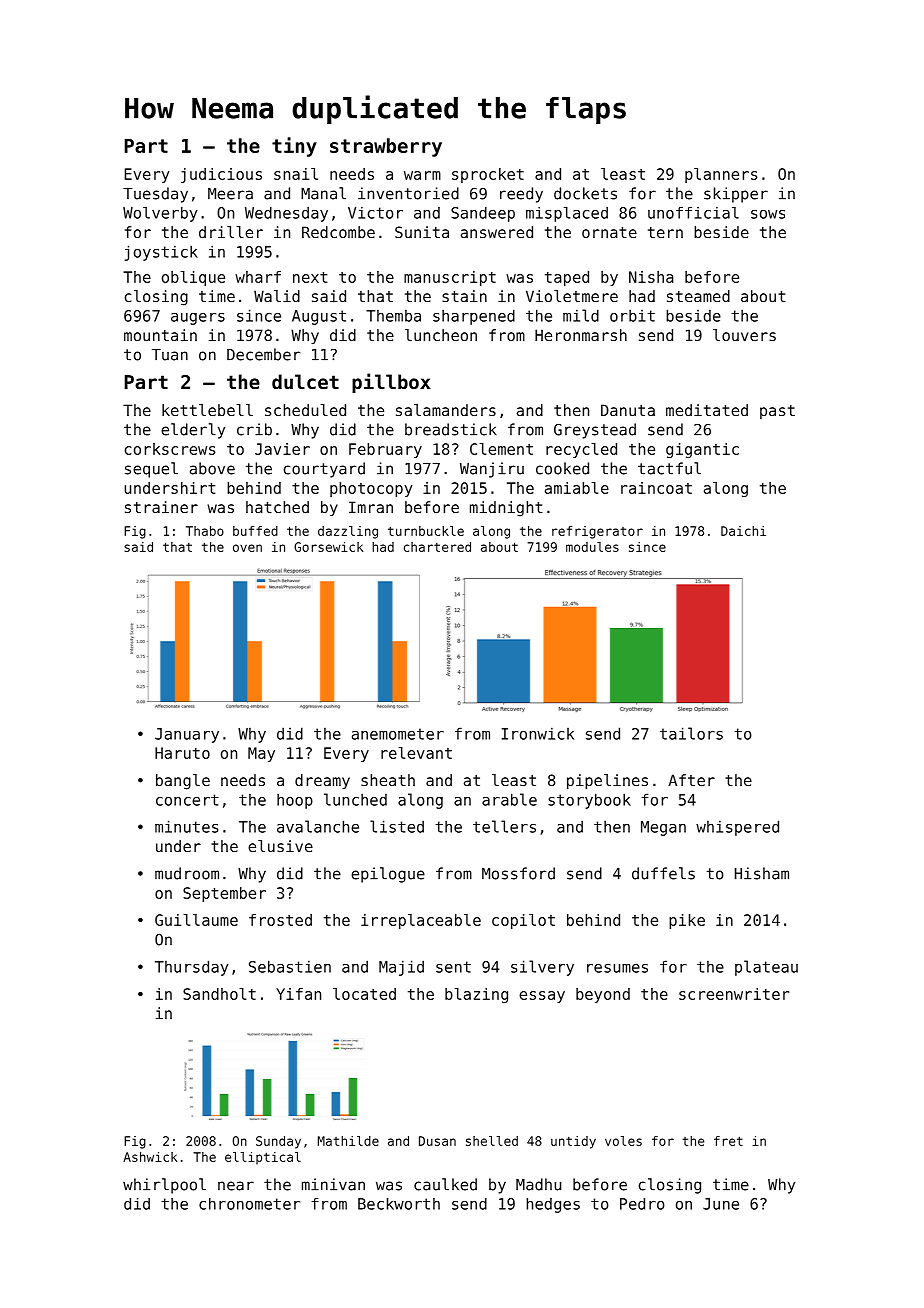 The image size is (924, 1308). Describe the element at coordinates (721, 175) in the document. I see `planners` at that location.
